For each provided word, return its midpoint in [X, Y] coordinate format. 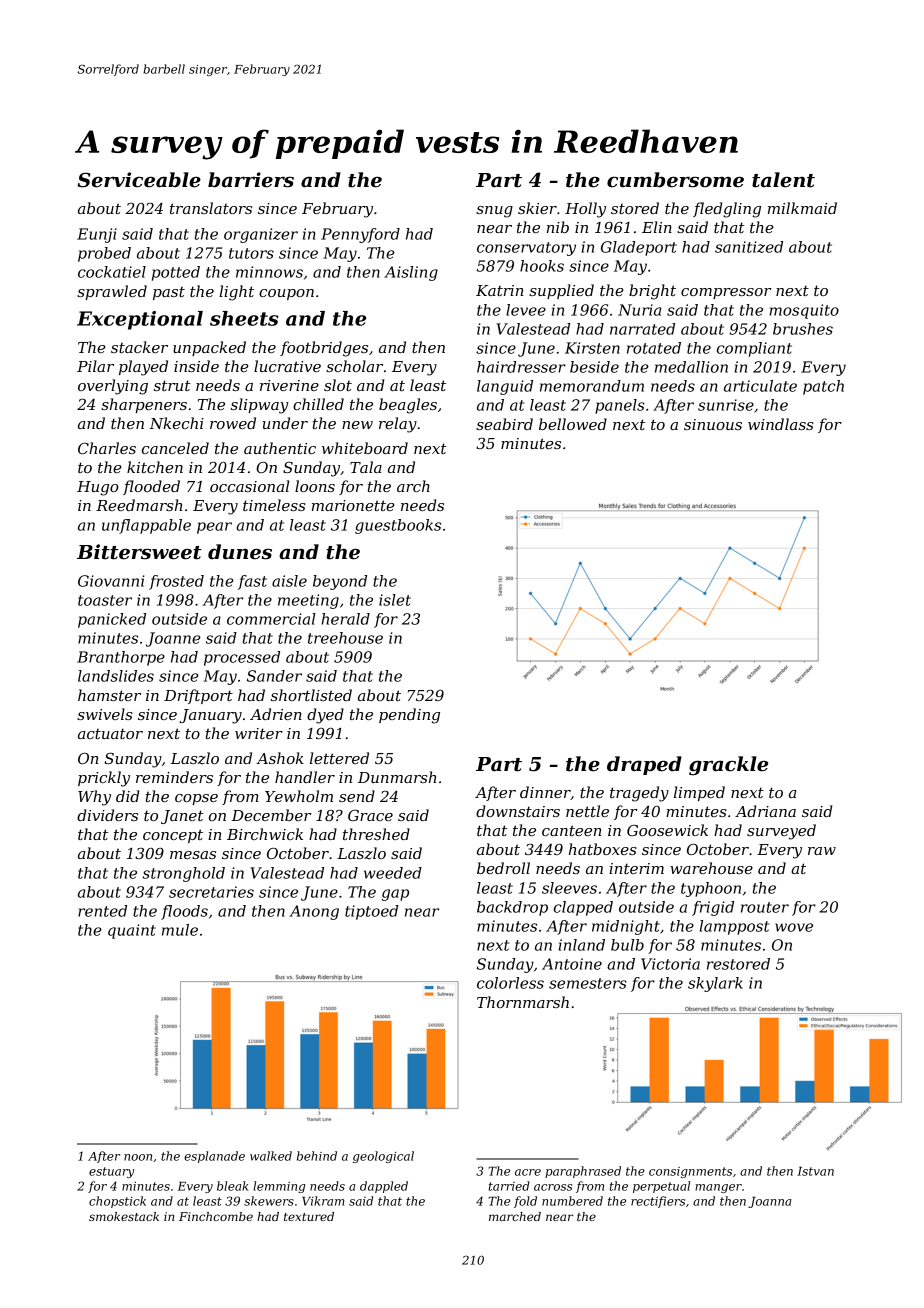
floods [184, 912]
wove [794, 927]
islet [395, 600]
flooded [151, 487]
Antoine [572, 964]
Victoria [670, 964]
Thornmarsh [523, 1002]
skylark [715, 984]
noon [138, 1157]
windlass [781, 424]
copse [196, 799]
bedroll [503, 868]
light [236, 293]
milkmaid [802, 208]
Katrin [499, 290]
